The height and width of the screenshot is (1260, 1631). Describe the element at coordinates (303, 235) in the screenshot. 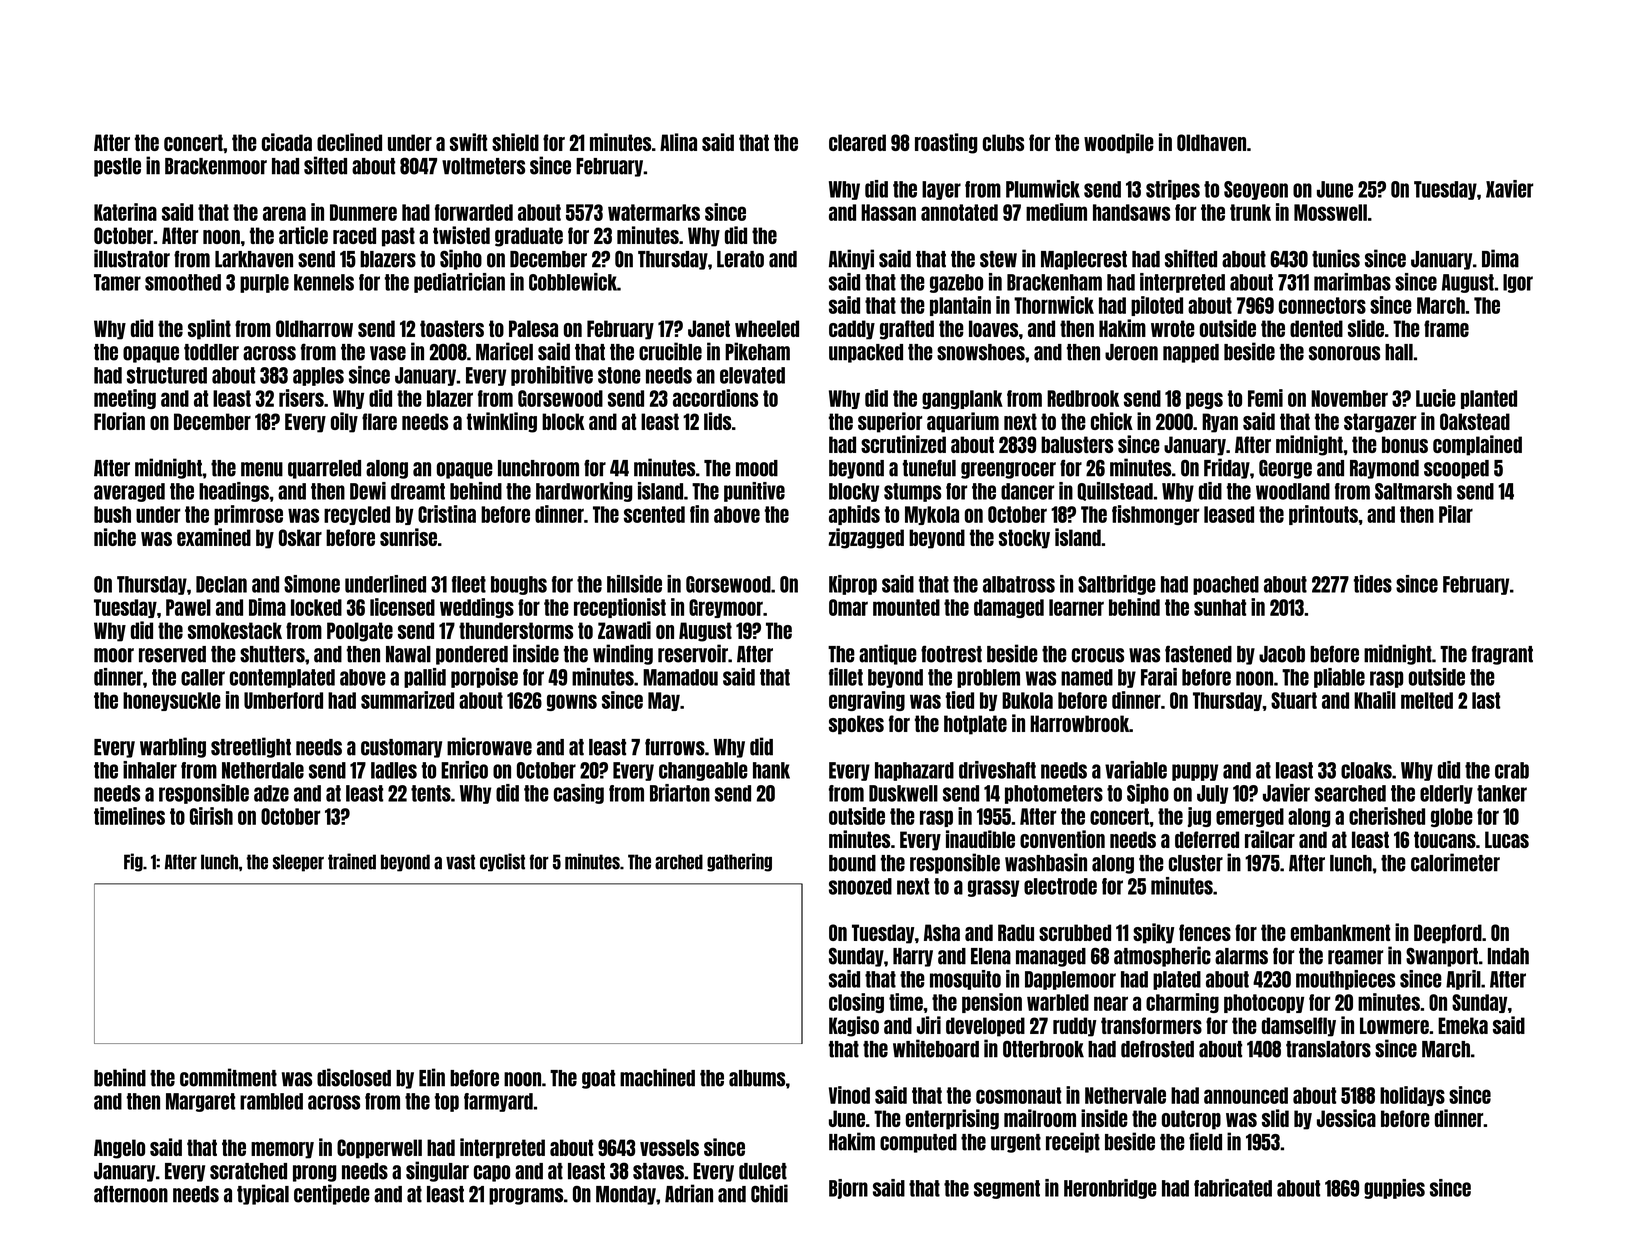

I see `article` at that location.
